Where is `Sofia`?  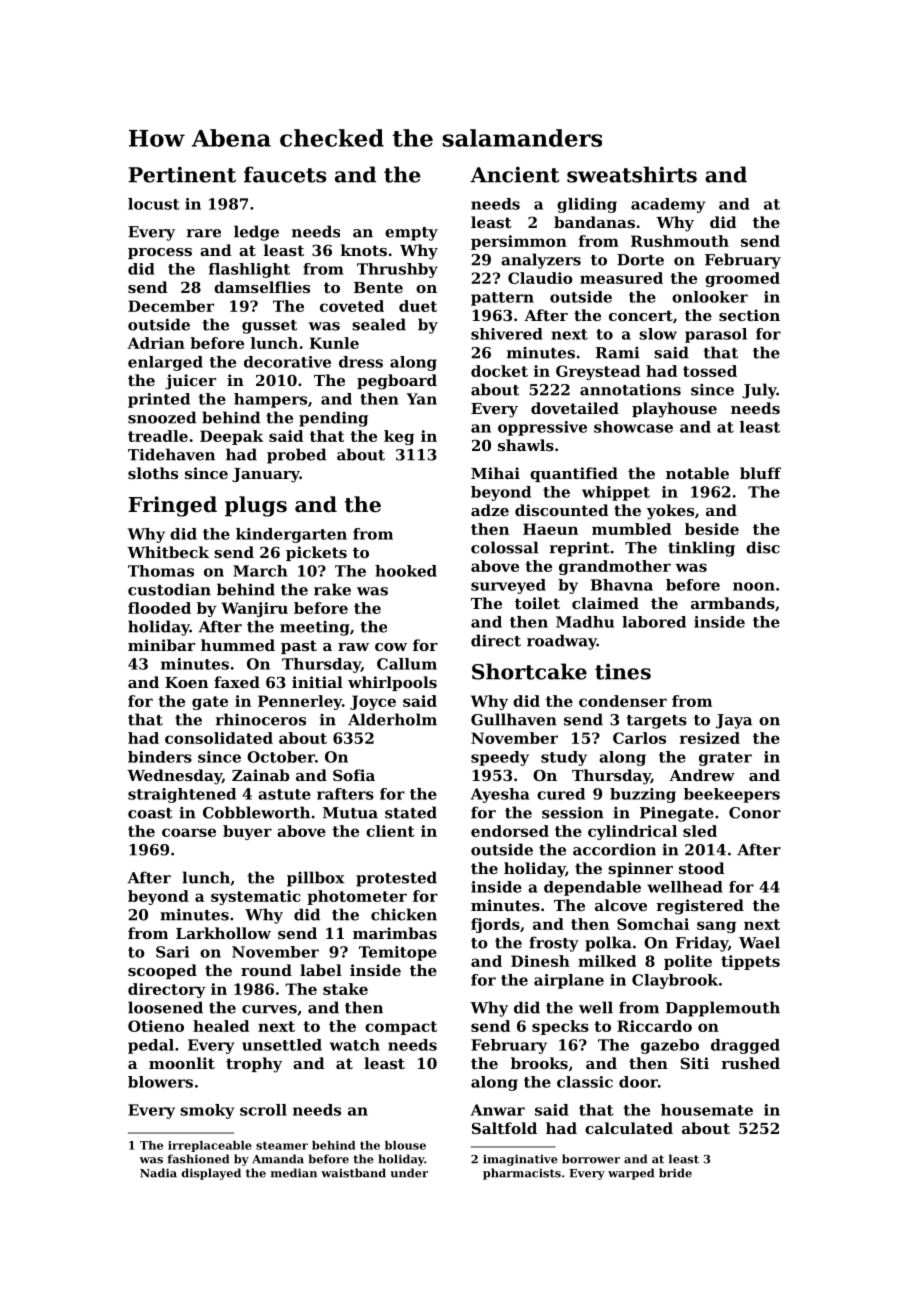 Sofia is located at coordinates (354, 775).
